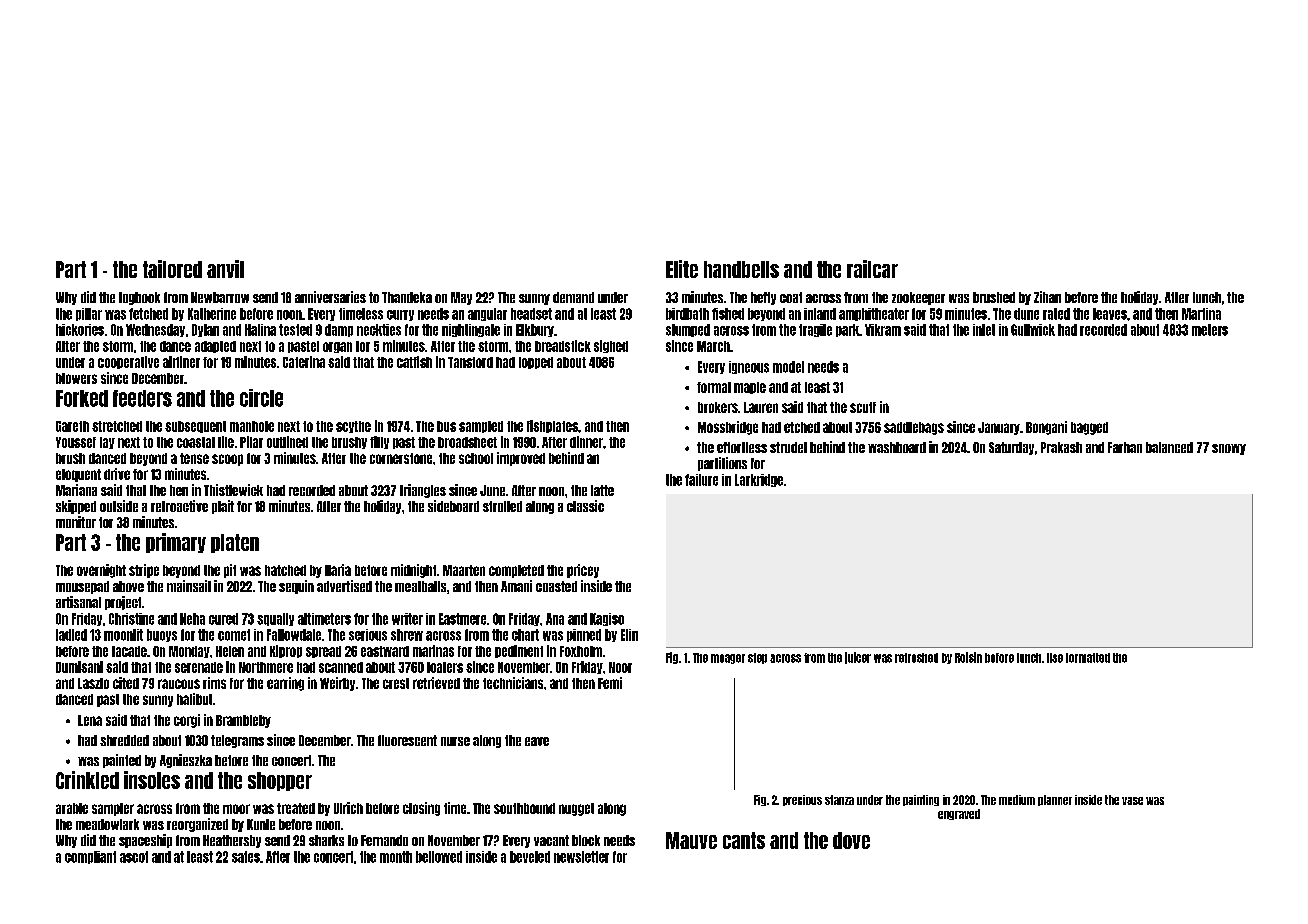 This image has height=924, width=1308. Describe the element at coordinates (139, 298) in the image. I see `logbook` at that location.
